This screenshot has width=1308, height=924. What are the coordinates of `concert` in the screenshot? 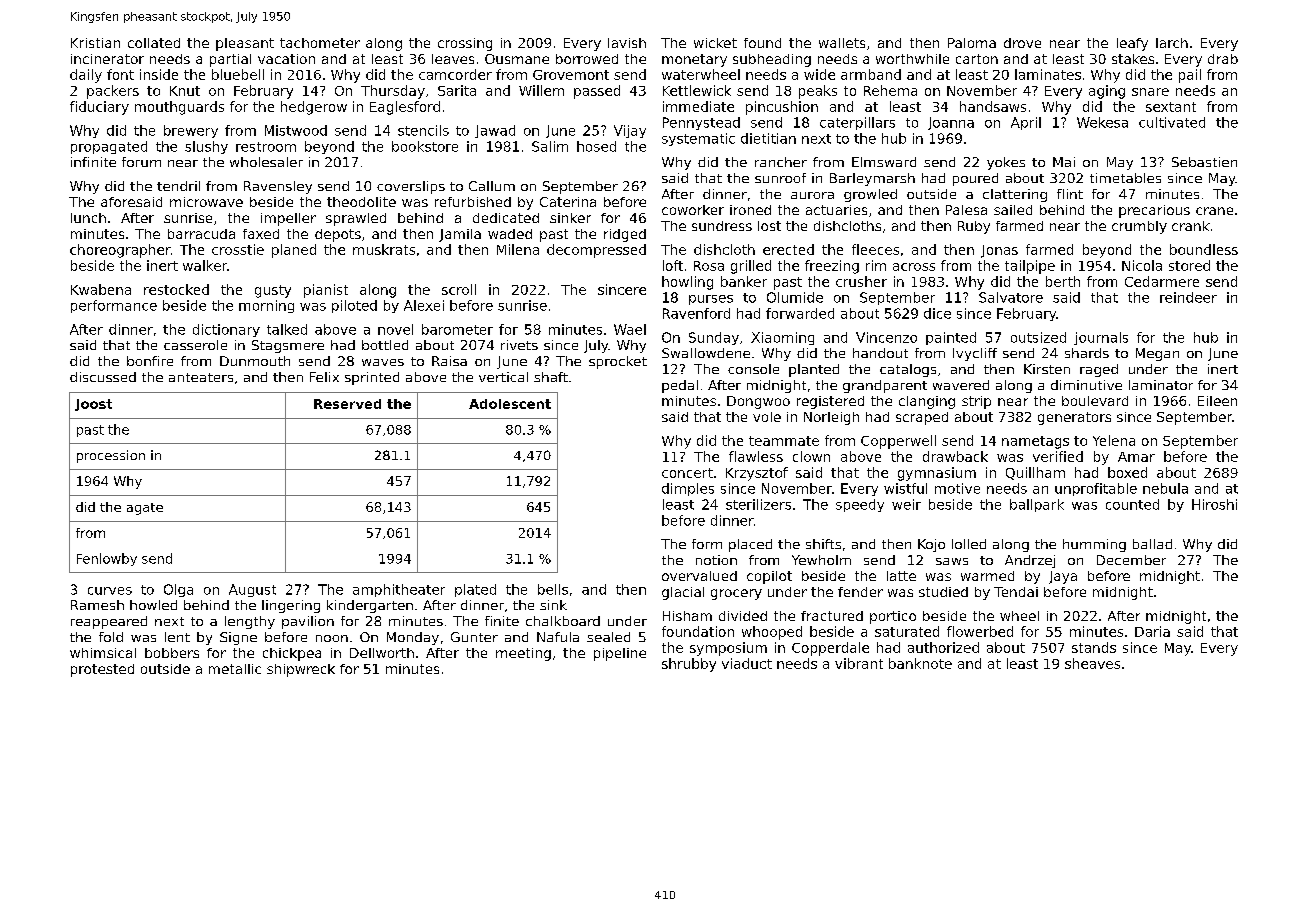 It's located at (687, 473).
